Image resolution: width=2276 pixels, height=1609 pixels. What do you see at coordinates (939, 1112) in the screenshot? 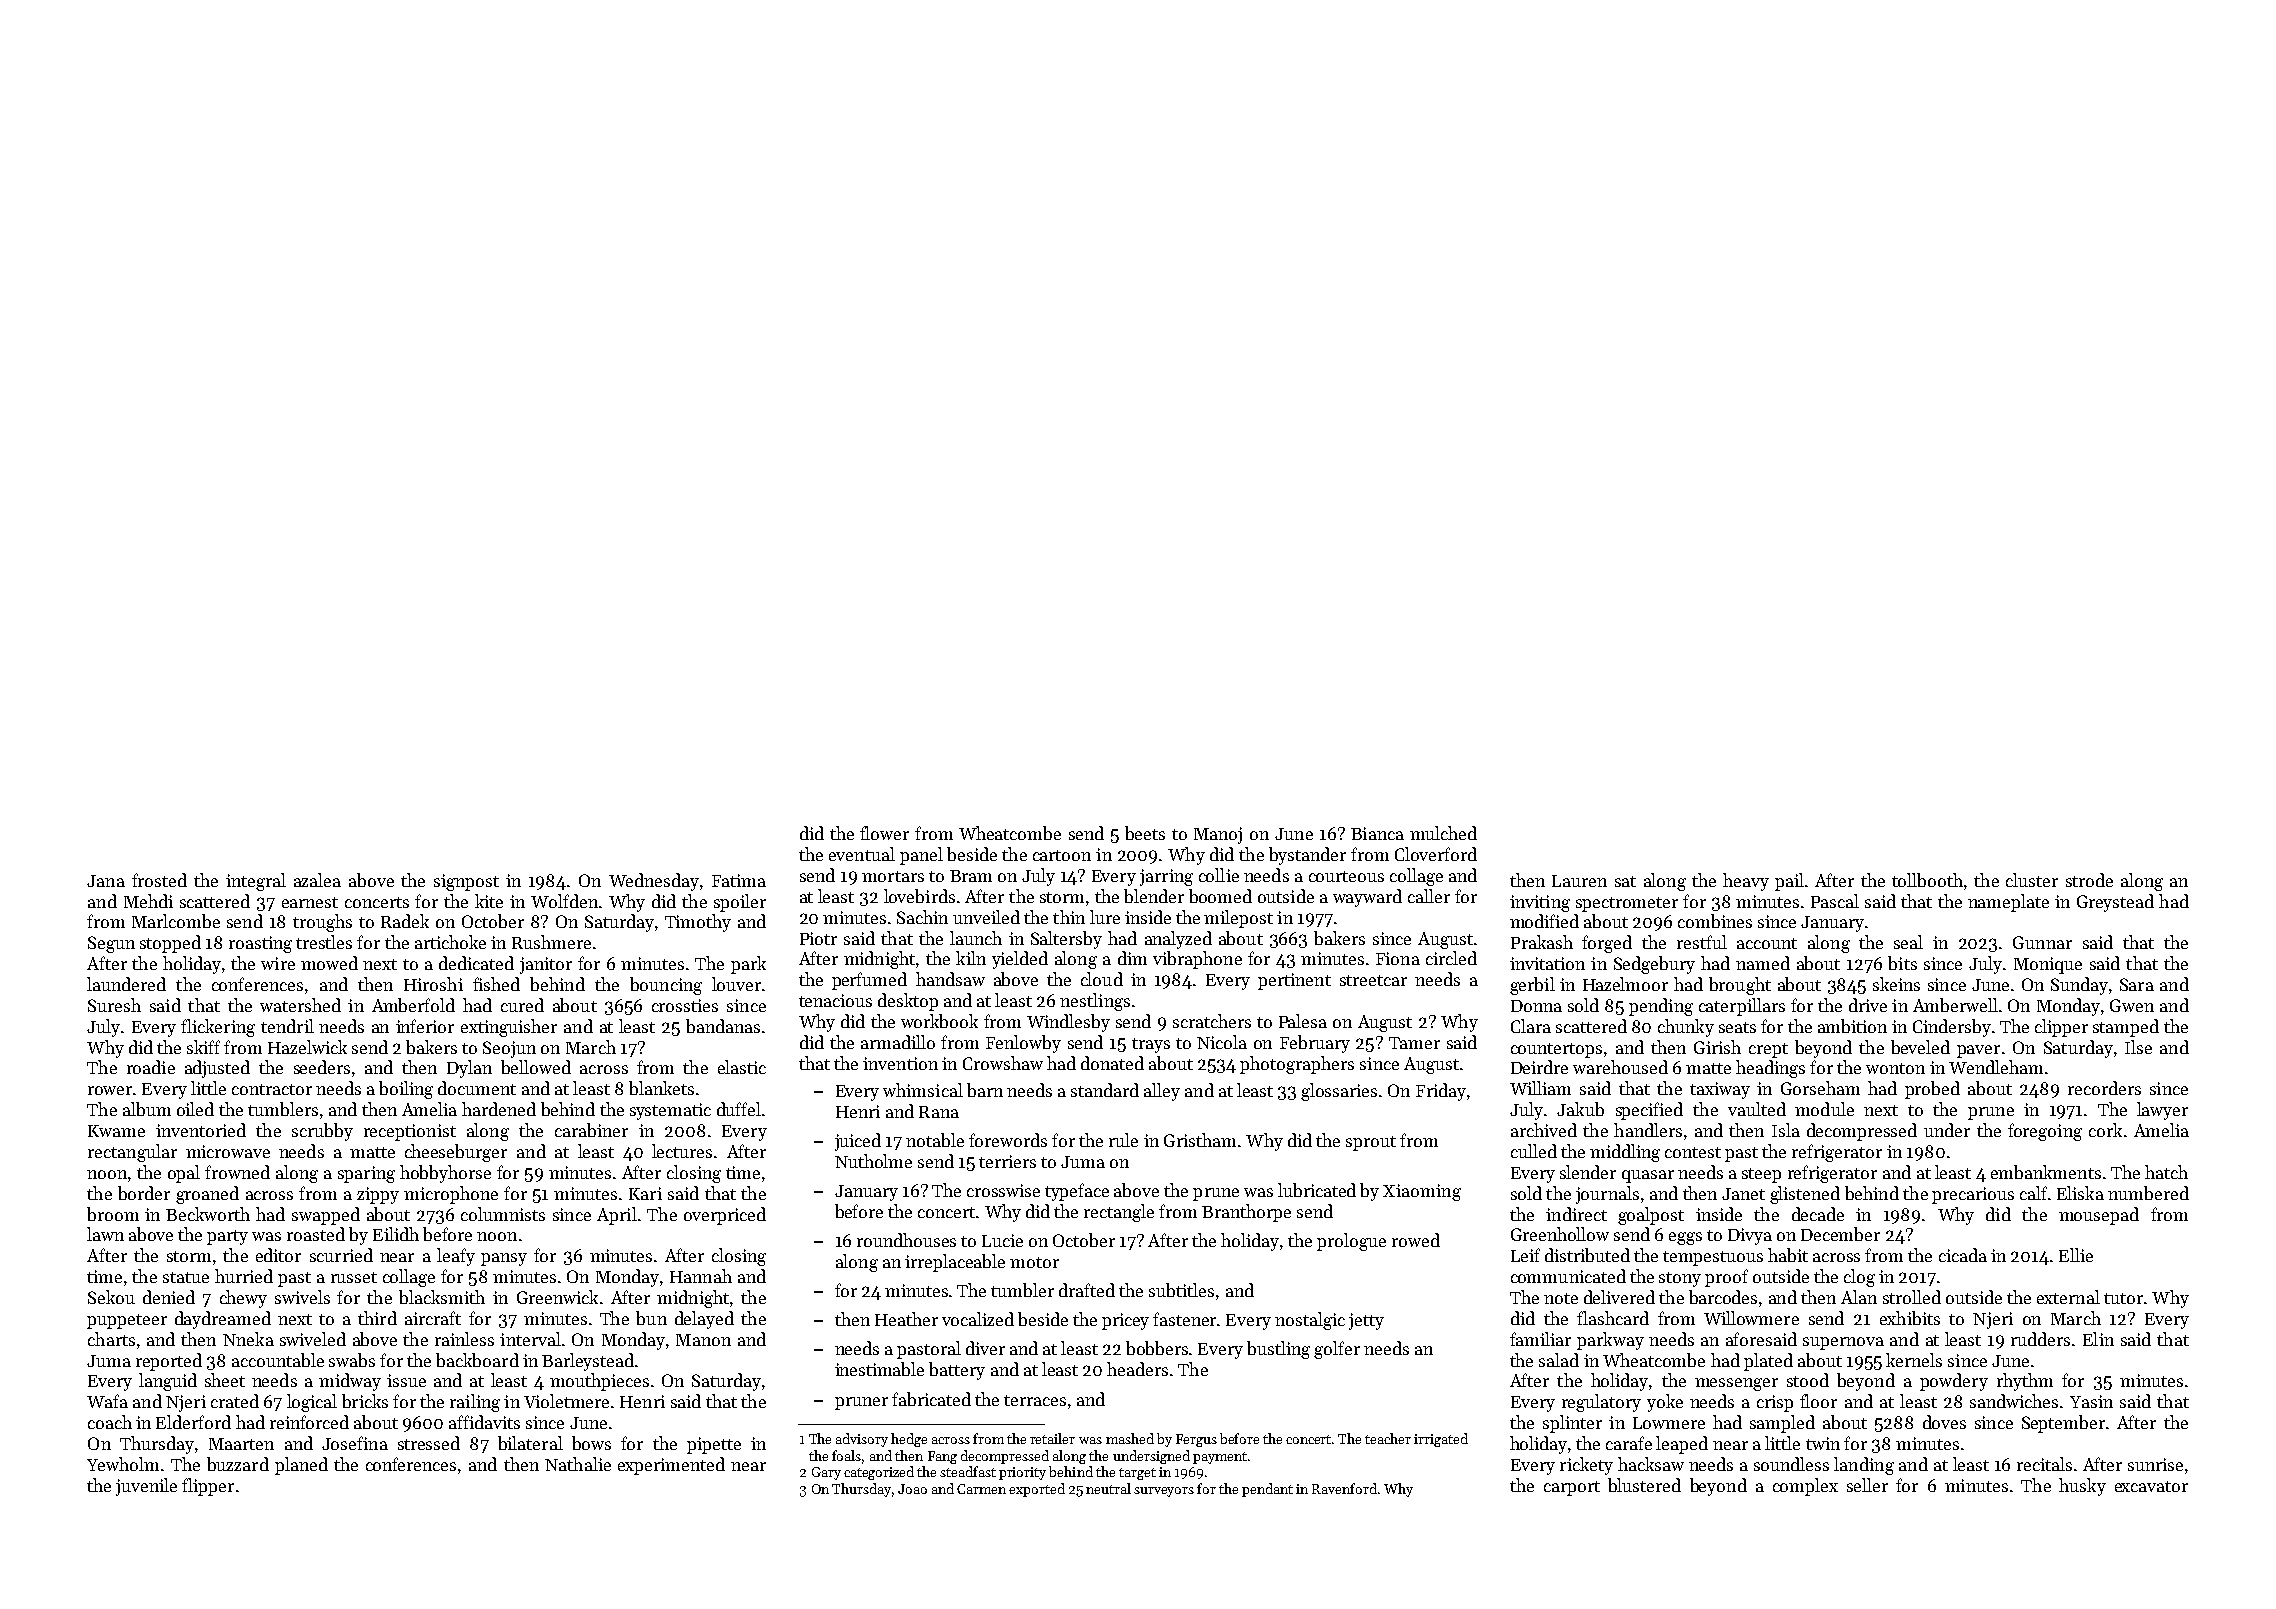
I see `Rana` at bounding box center [939, 1112].
